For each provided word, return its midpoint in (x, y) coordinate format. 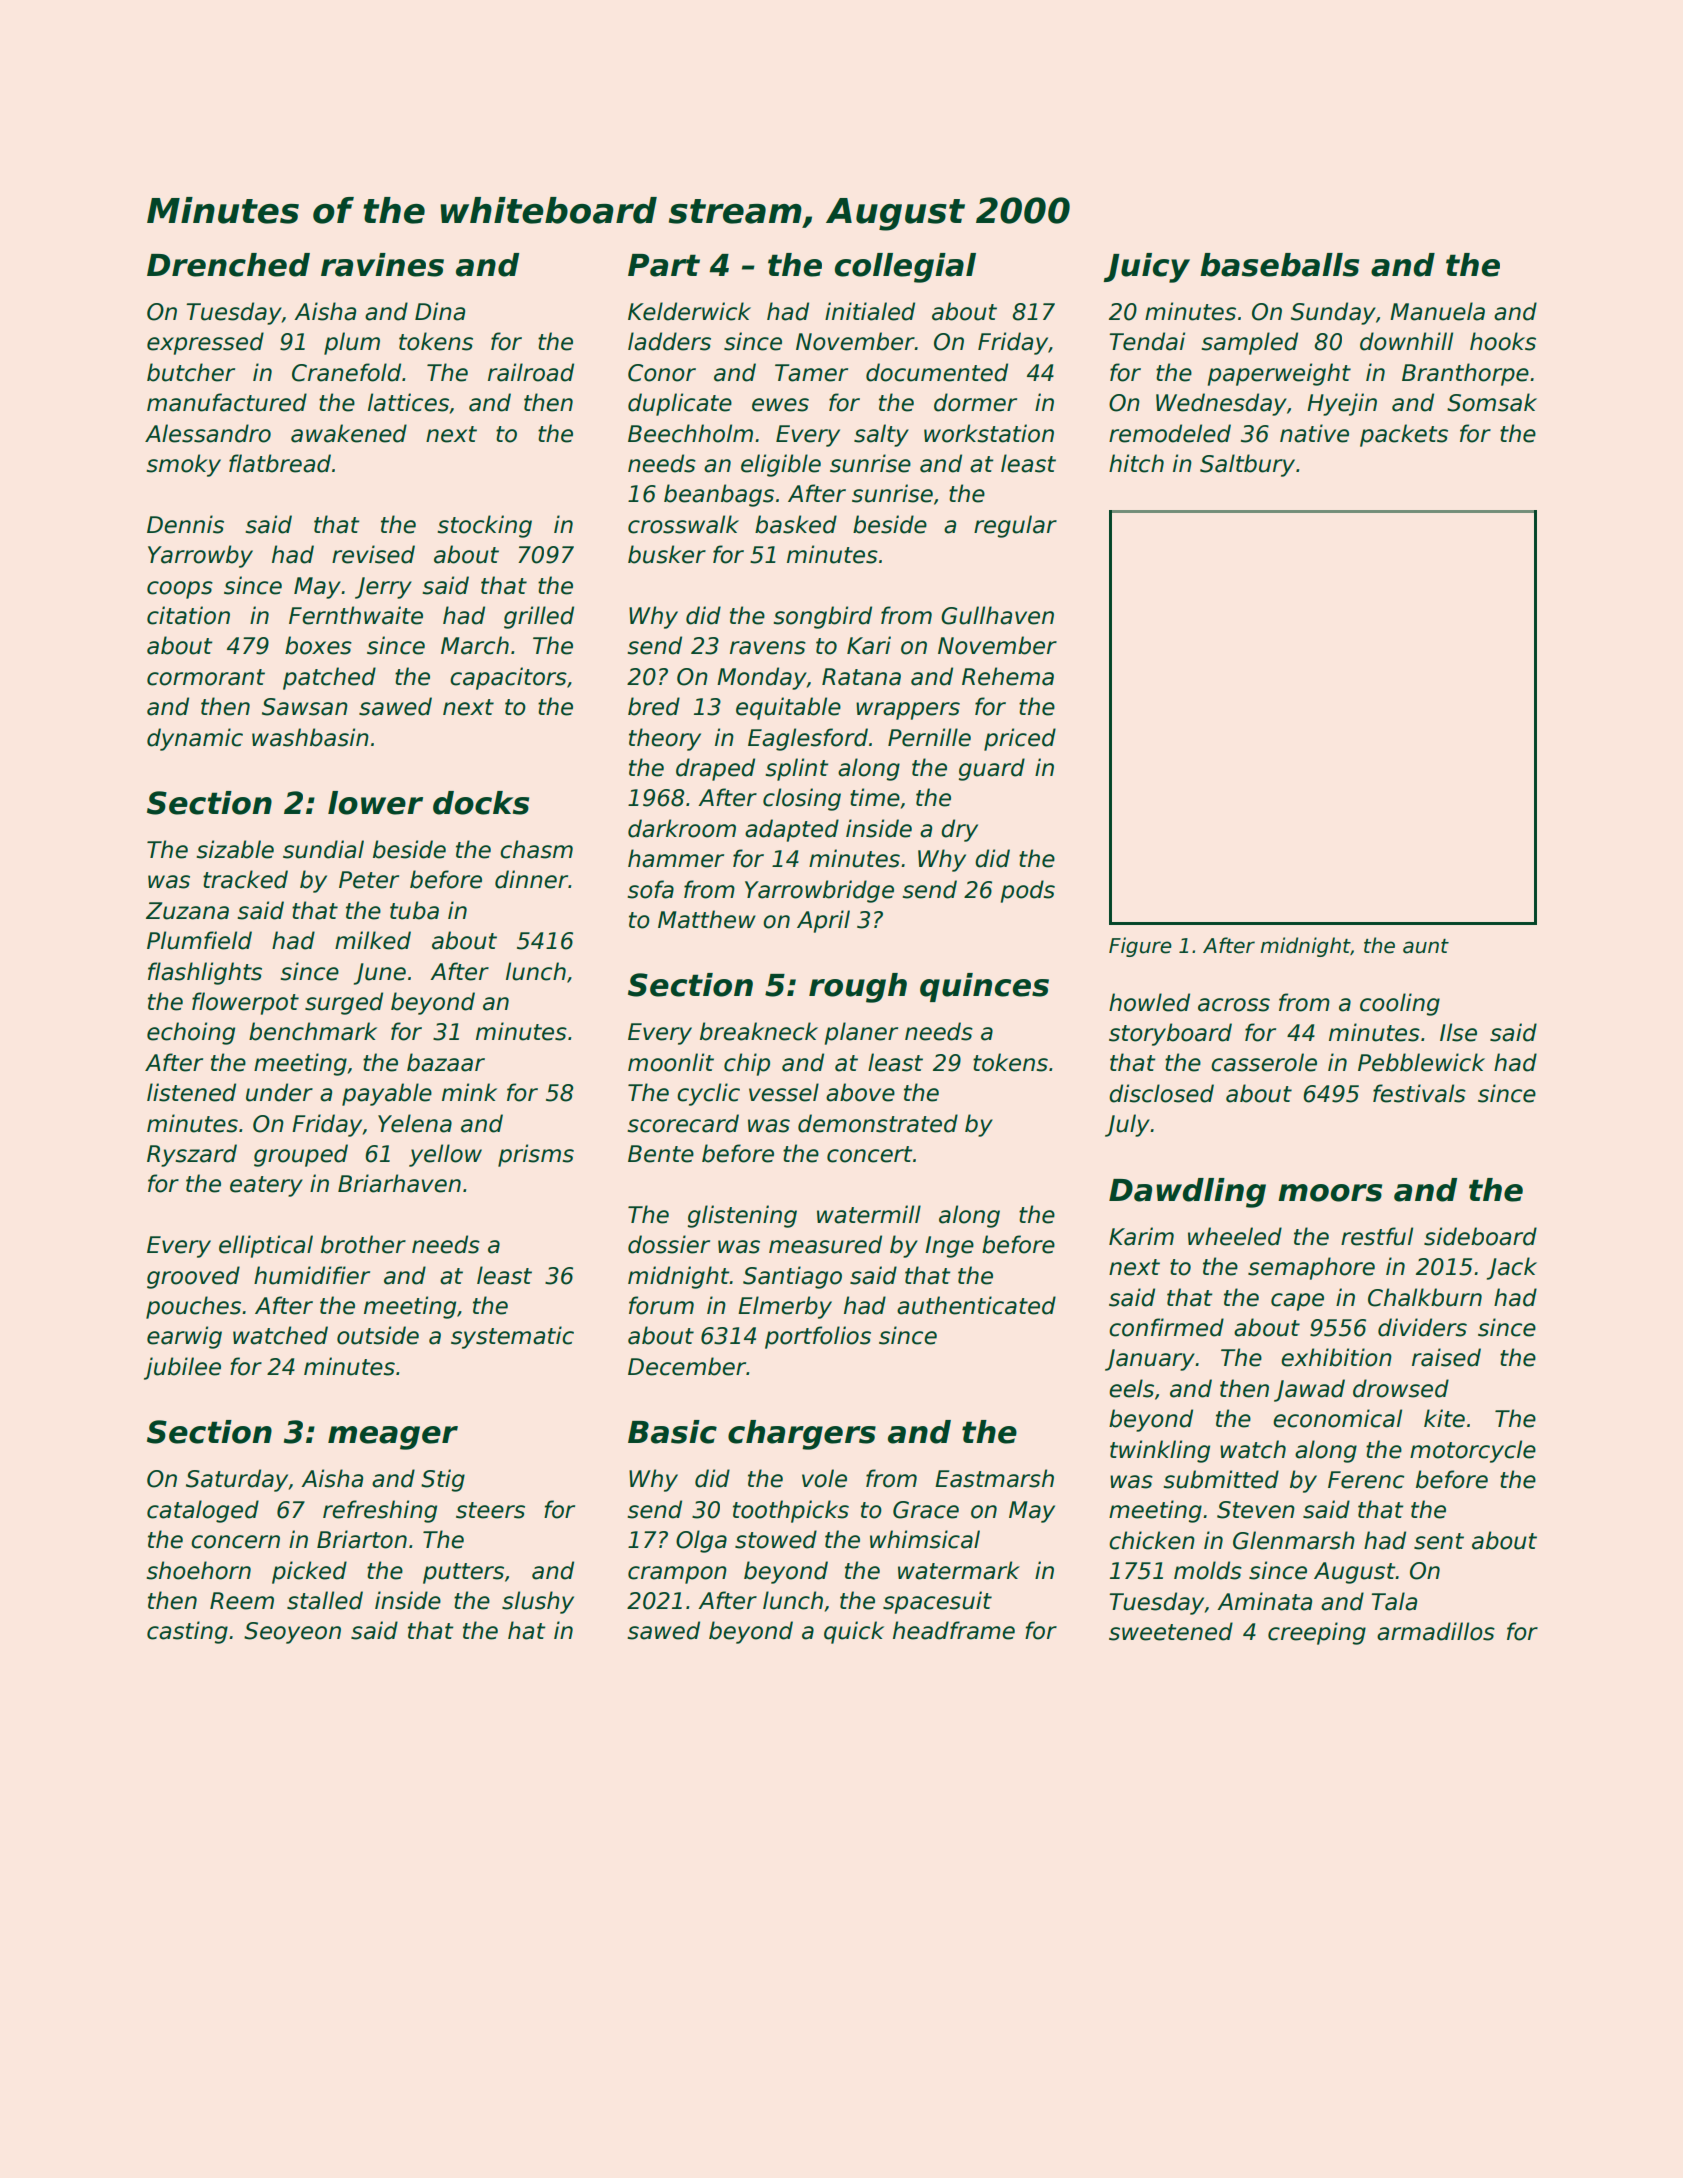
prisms (536, 1155)
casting (187, 1632)
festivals (1419, 1093)
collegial (905, 268)
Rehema (1008, 676)
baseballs (1279, 265)
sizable (235, 849)
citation (188, 615)
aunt (1426, 946)
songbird (823, 617)
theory (665, 739)
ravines (382, 265)
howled (1149, 1002)
